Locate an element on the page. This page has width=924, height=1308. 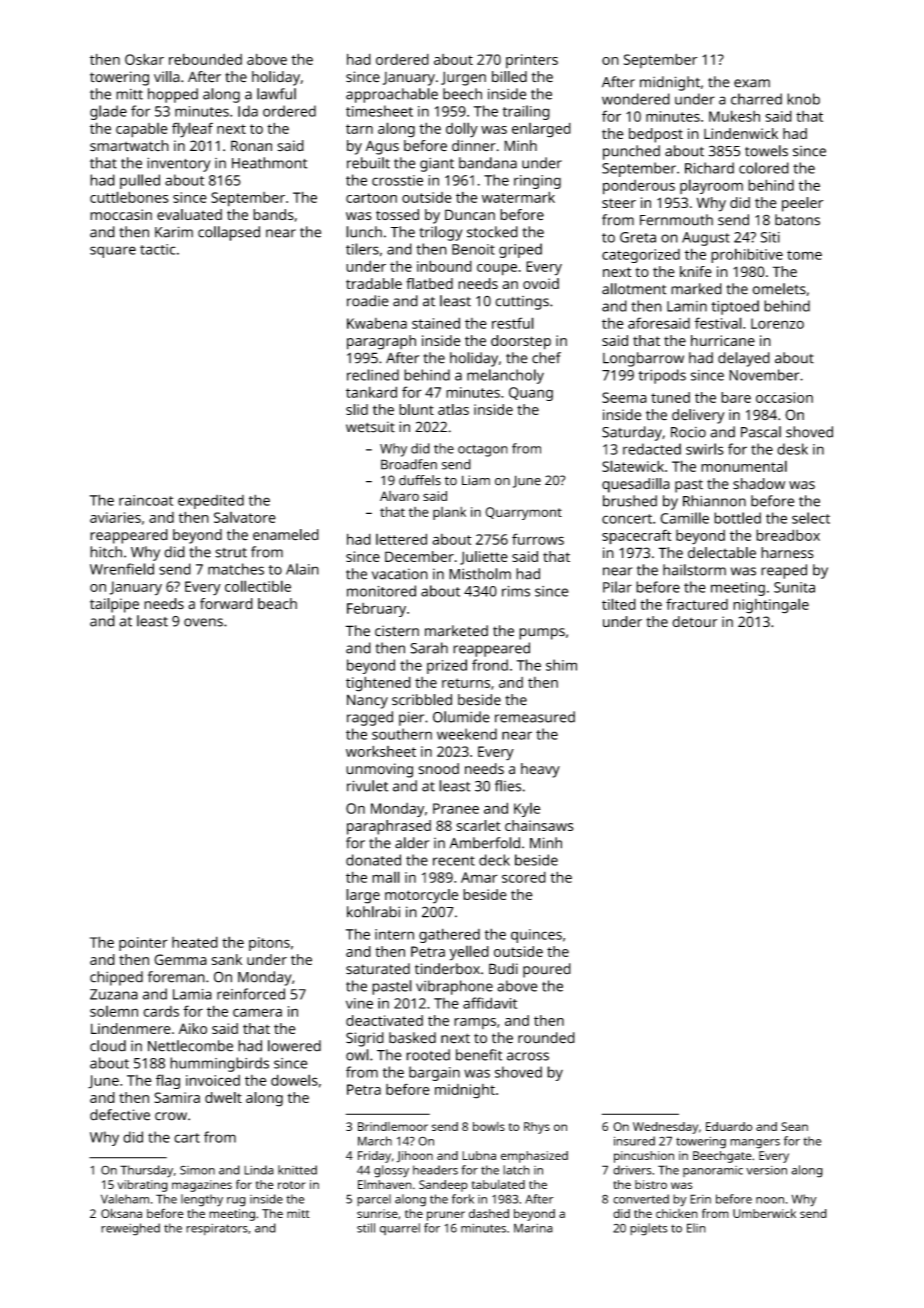
Oskar is located at coordinates (144, 59).
